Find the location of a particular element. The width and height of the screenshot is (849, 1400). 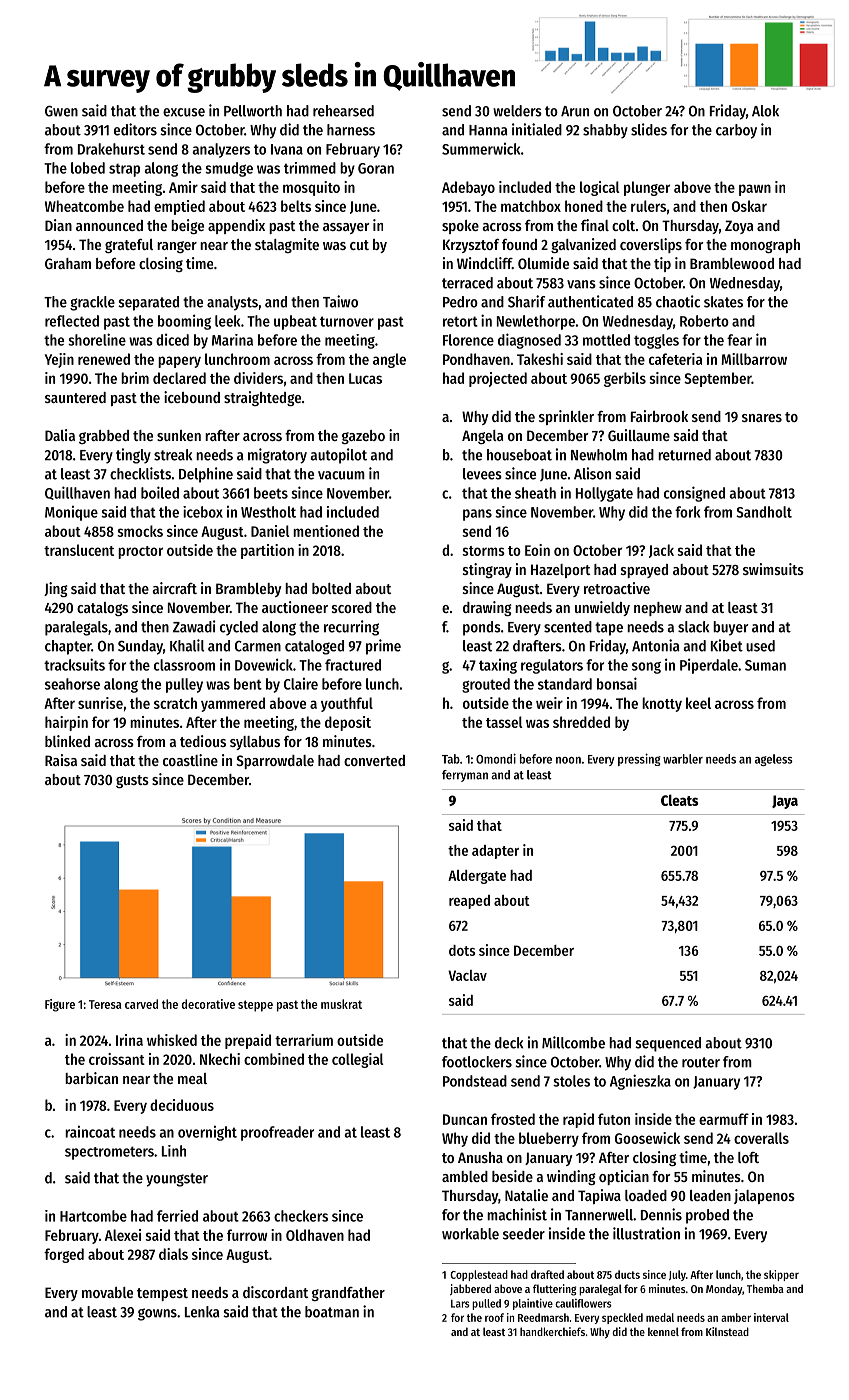

probed is located at coordinates (707, 1216).
